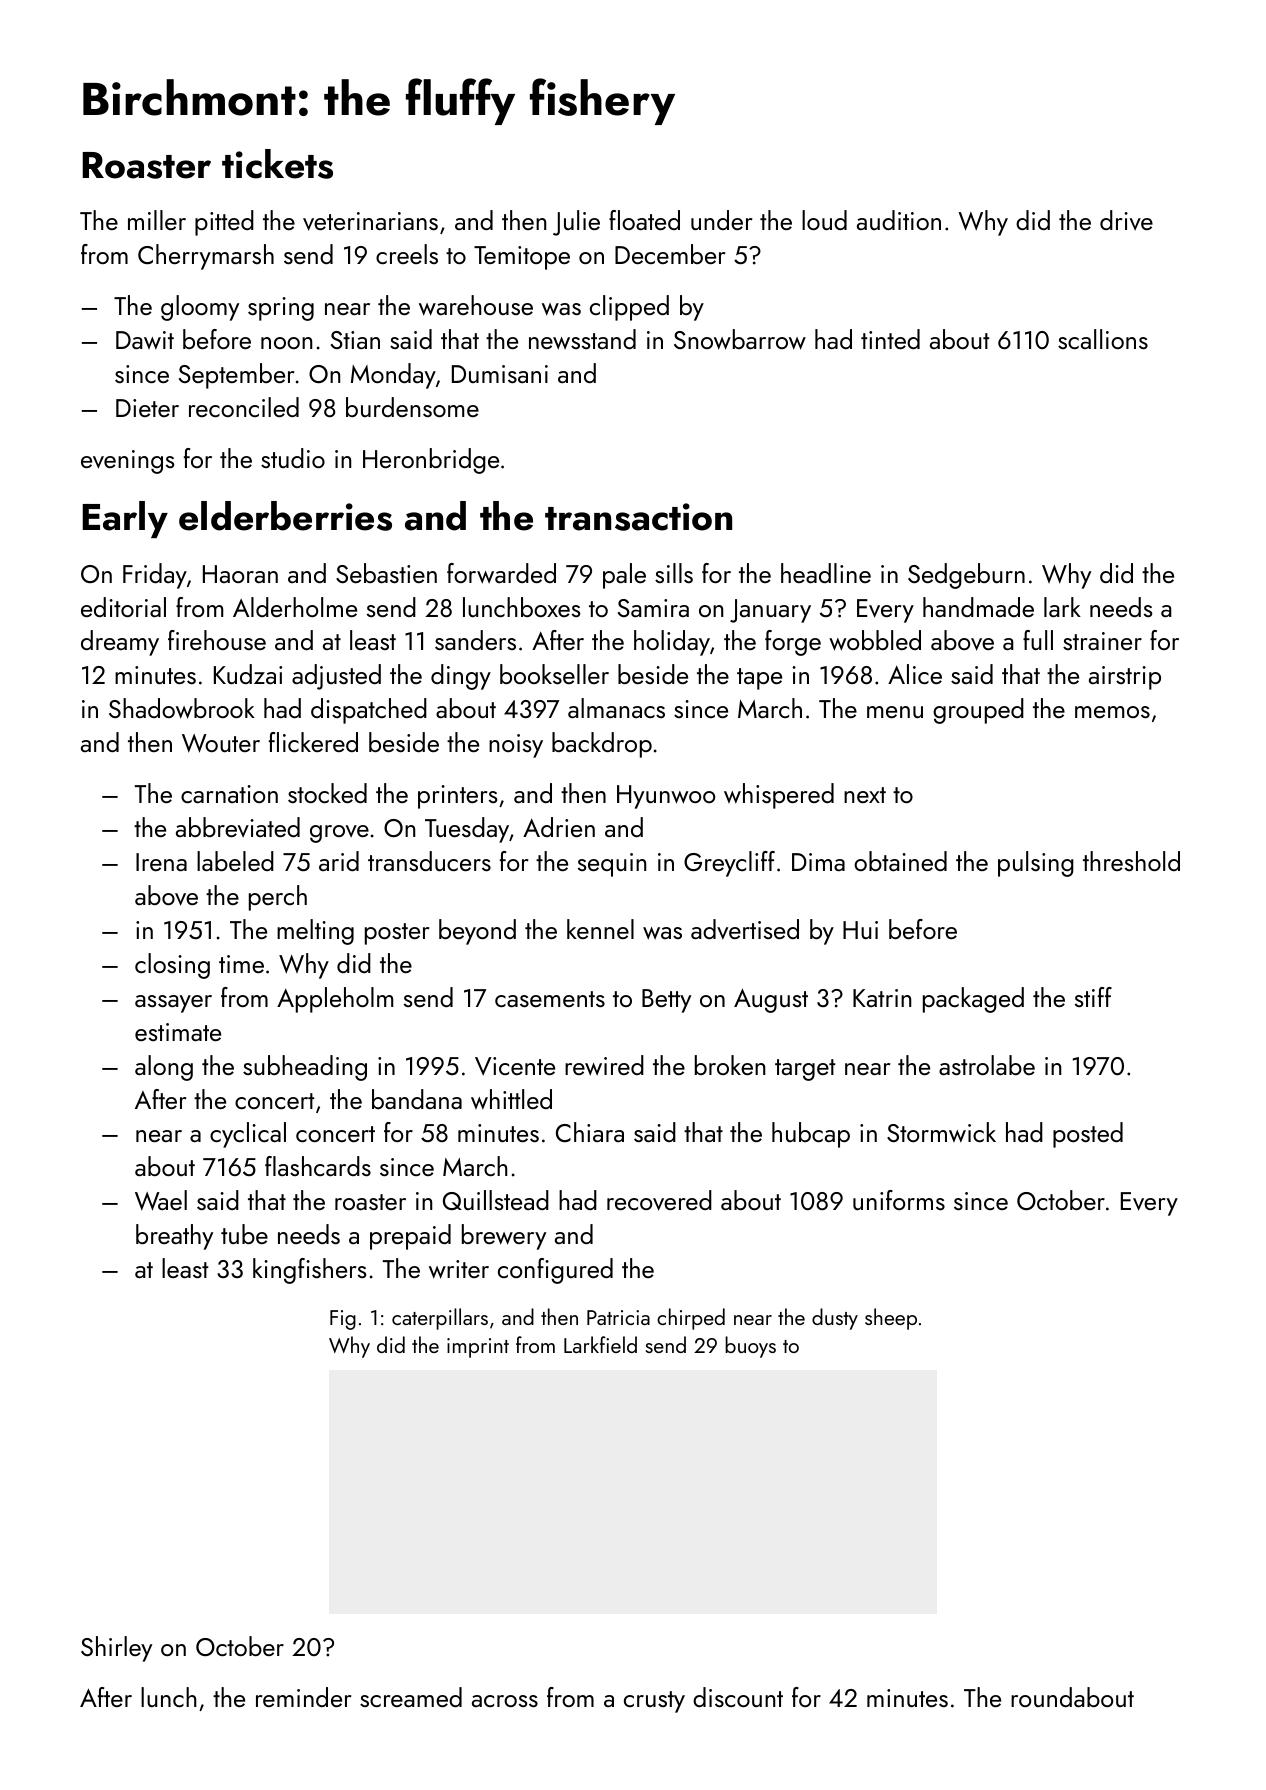  I want to click on reminder, so click(304, 1697).
